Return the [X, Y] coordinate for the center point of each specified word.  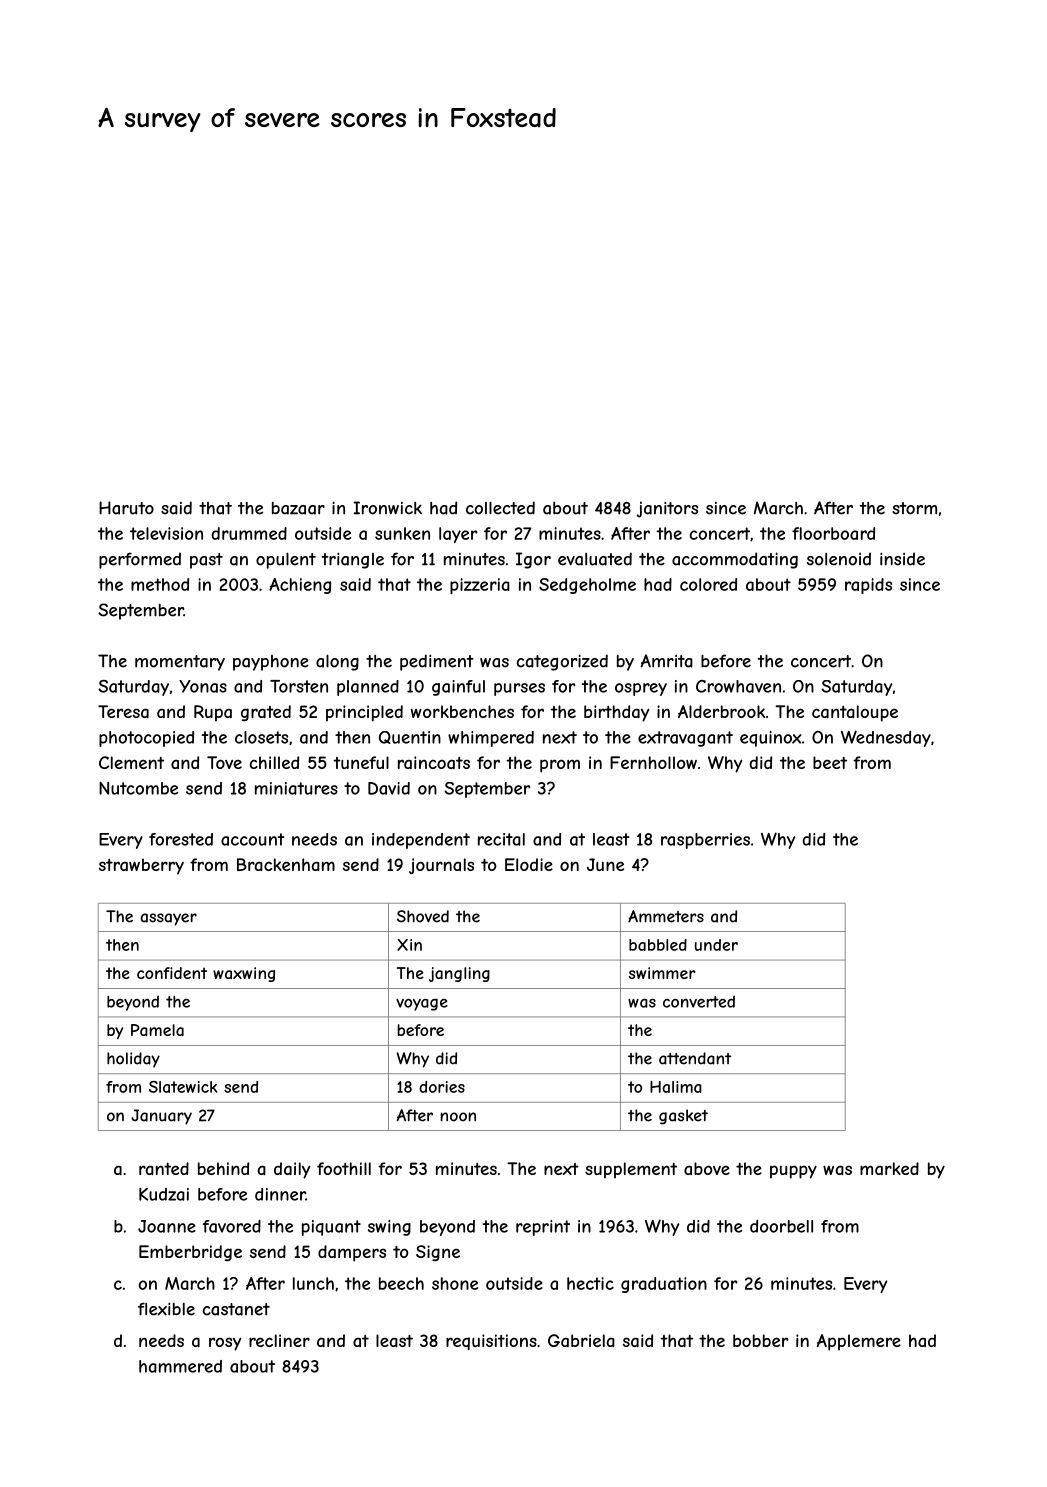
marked [889, 1168]
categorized [562, 662]
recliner [279, 1340]
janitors [667, 509]
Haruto [126, 508]
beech [401, 1283]
